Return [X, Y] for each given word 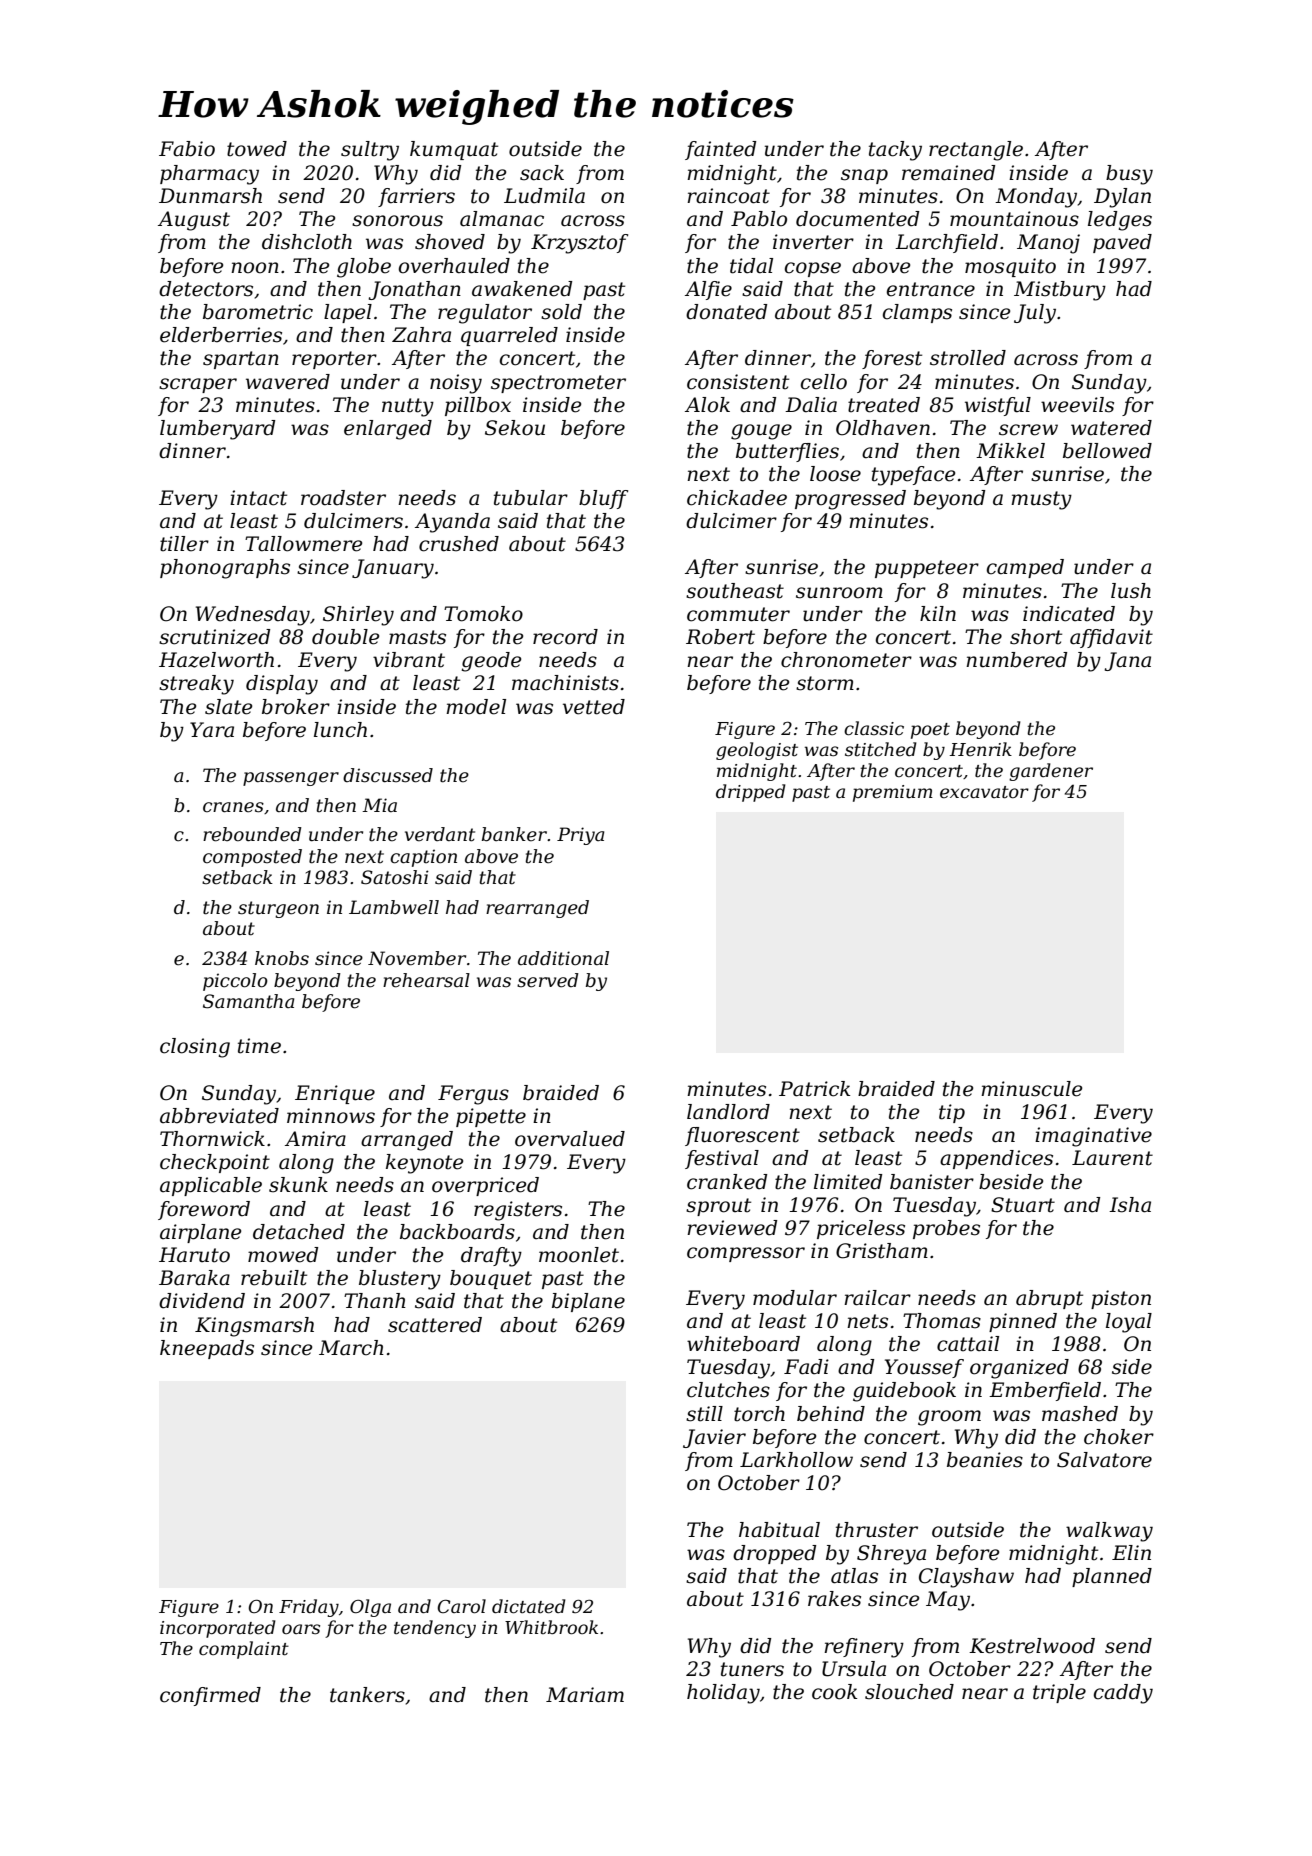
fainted [720, 150]
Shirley [358, 616]
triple [1059, 1693]
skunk [298, 1185]
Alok [707, 405]
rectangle [976, 151]
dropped [774, 1554]
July [1035, 314]
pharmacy [209, 175]
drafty [491, 1257]
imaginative [1093, 1137]
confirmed [210, 1696]
